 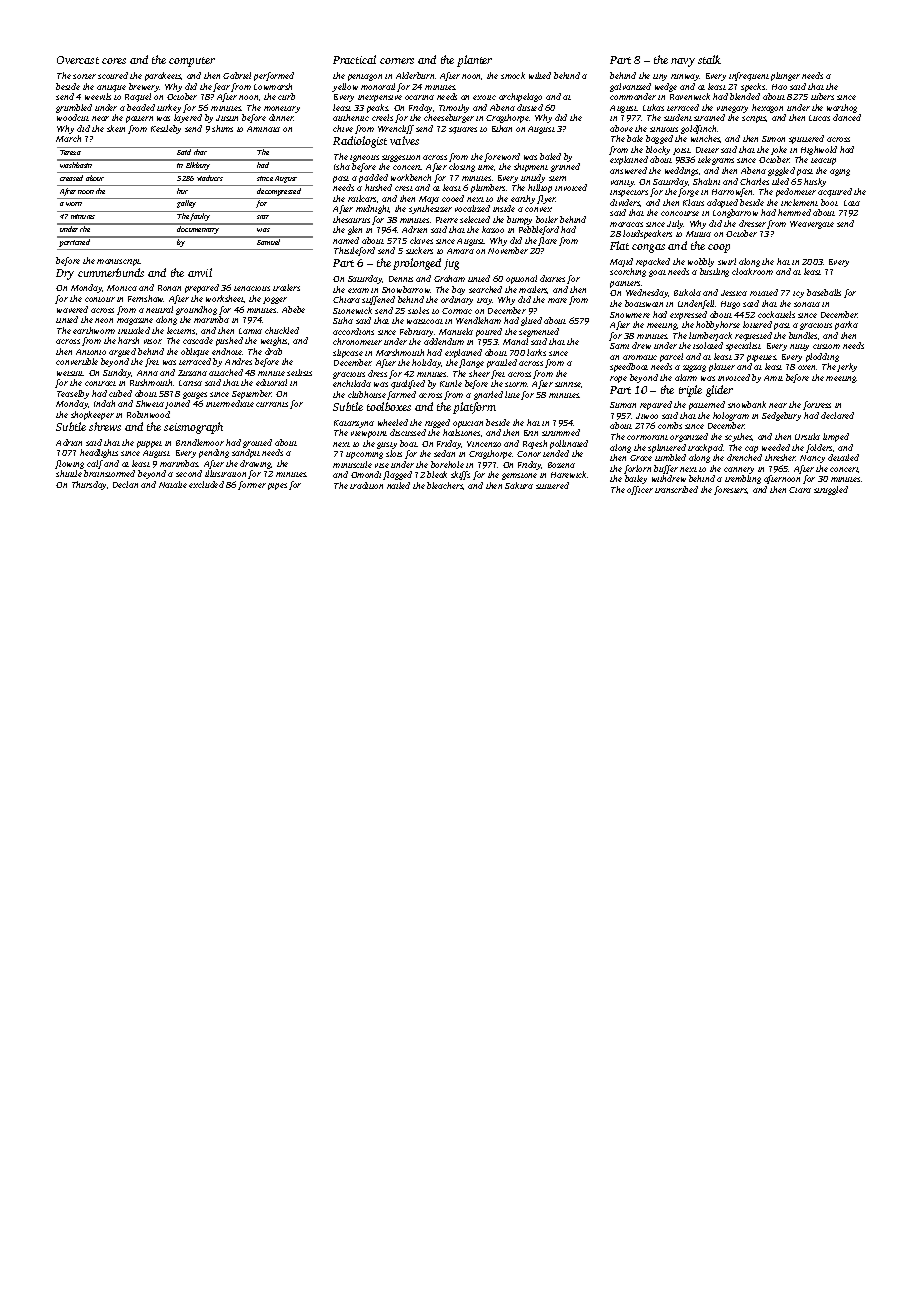 What do you see at coordinates (785, 76) in the document?
I see `plunger` at bounding box center [785, 76].
